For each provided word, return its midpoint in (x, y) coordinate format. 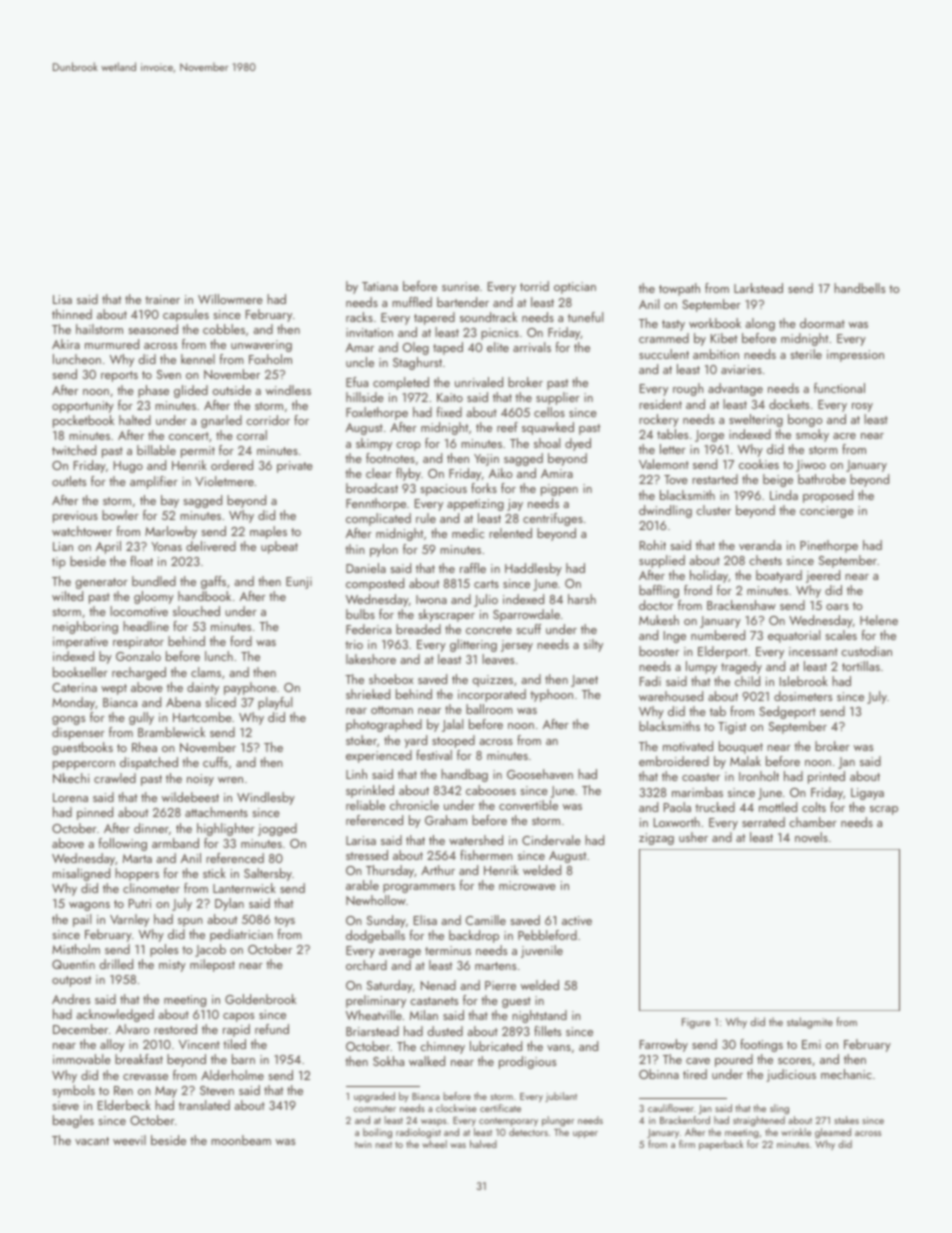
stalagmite (810, 1023)
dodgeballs (375, 936)
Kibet (724, 338)
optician (575, 288)
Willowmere (230, 299)
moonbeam (241, 1140)
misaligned (81, 874)
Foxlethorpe (377, 413)
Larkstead (758, 288)
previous (75, 517)
